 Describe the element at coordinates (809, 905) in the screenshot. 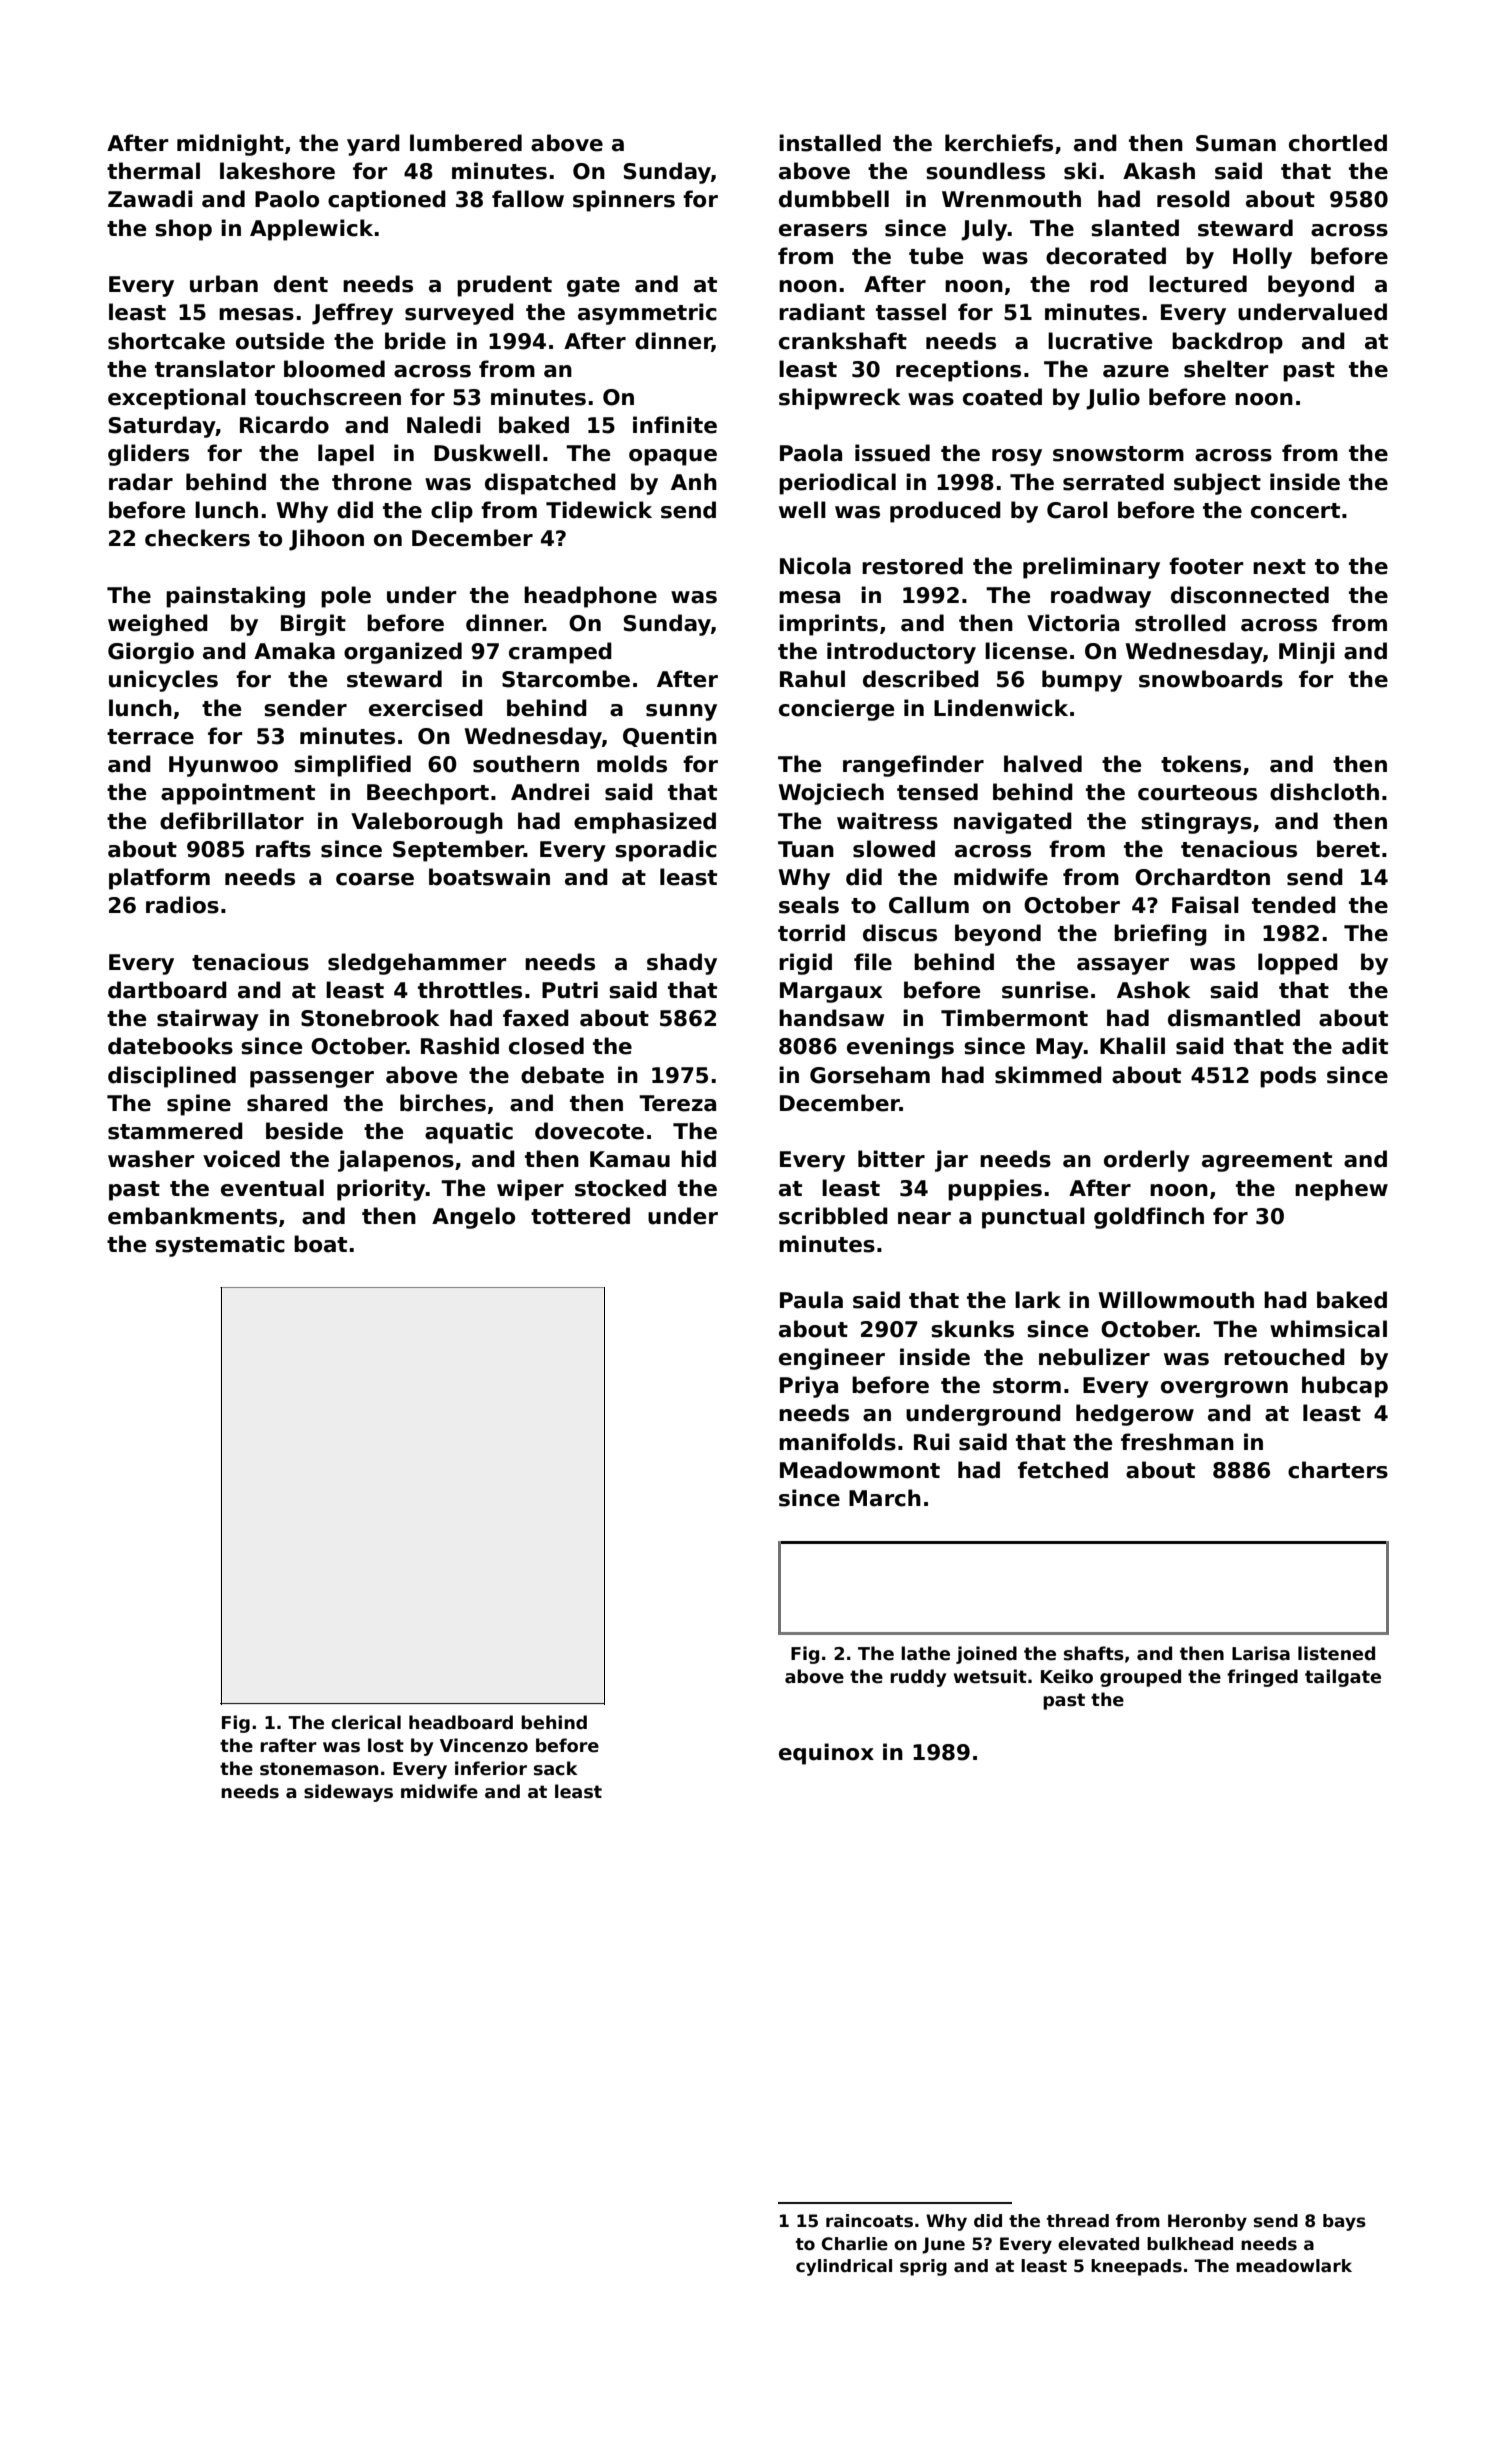

I see `seals` at that location.
